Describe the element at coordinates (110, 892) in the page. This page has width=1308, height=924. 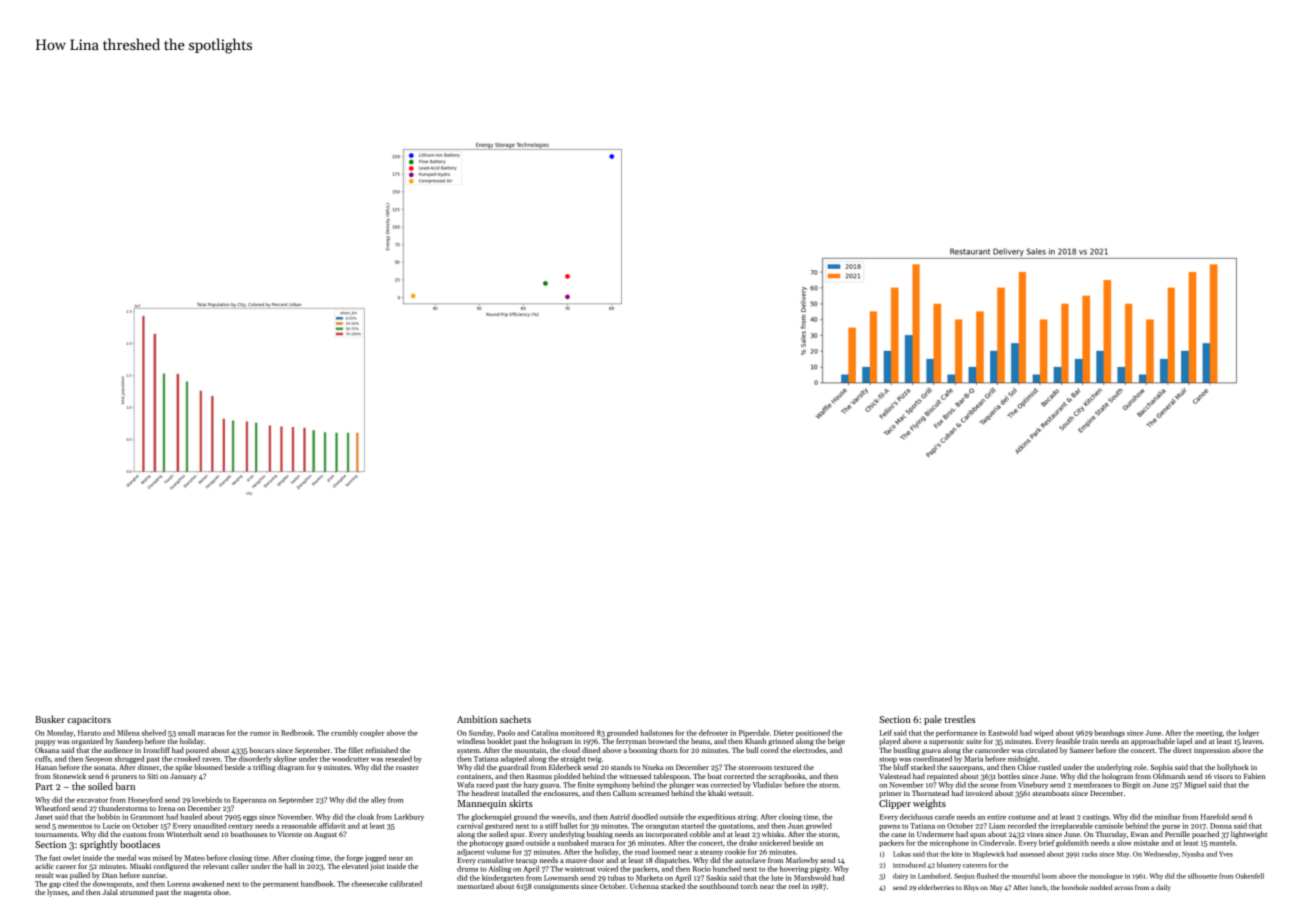
I see `Jalal` at that location.
